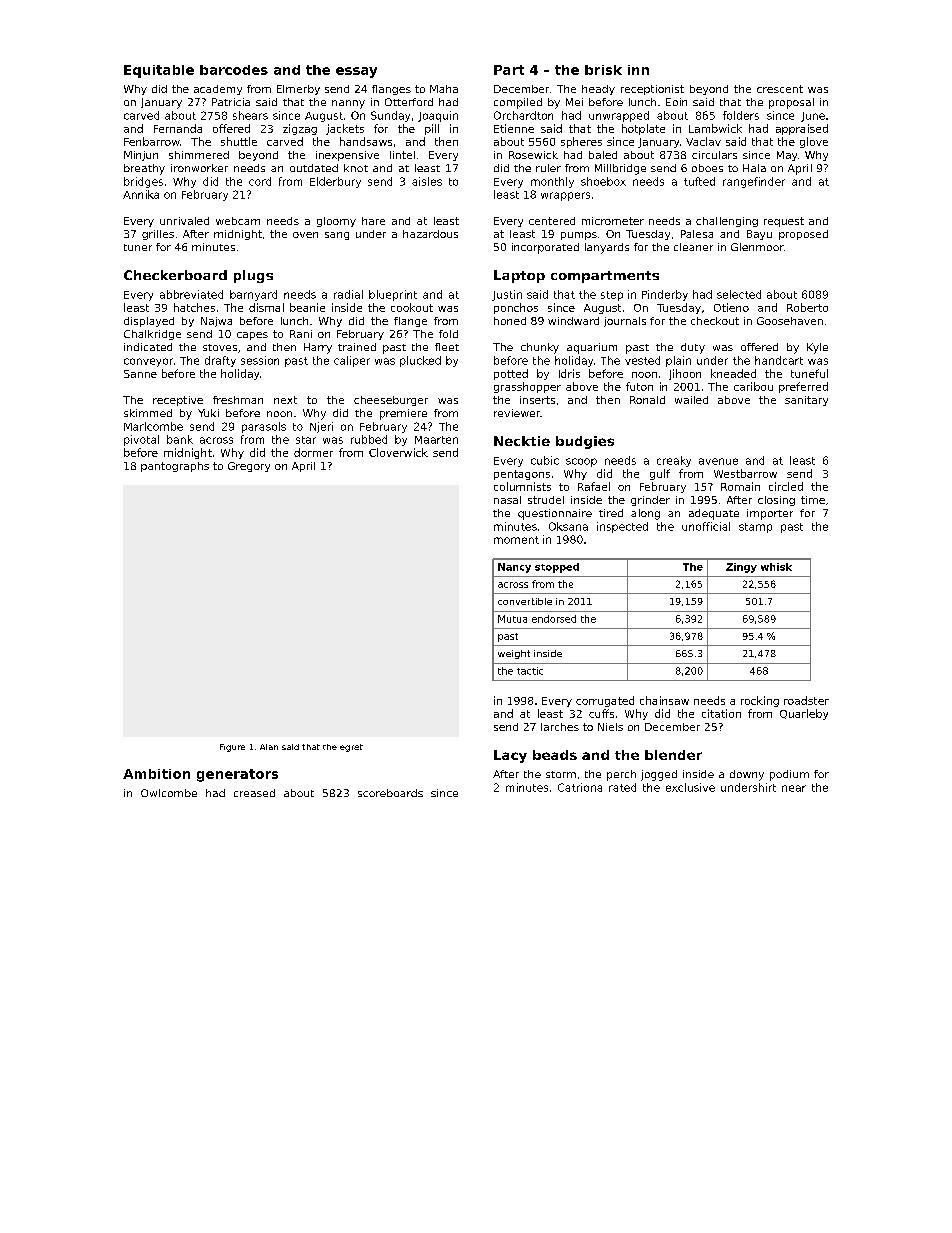  What do you see at coordinates (514, 128) in the screenshot?
I see `Etienne` at bounding box center [514, 128].
